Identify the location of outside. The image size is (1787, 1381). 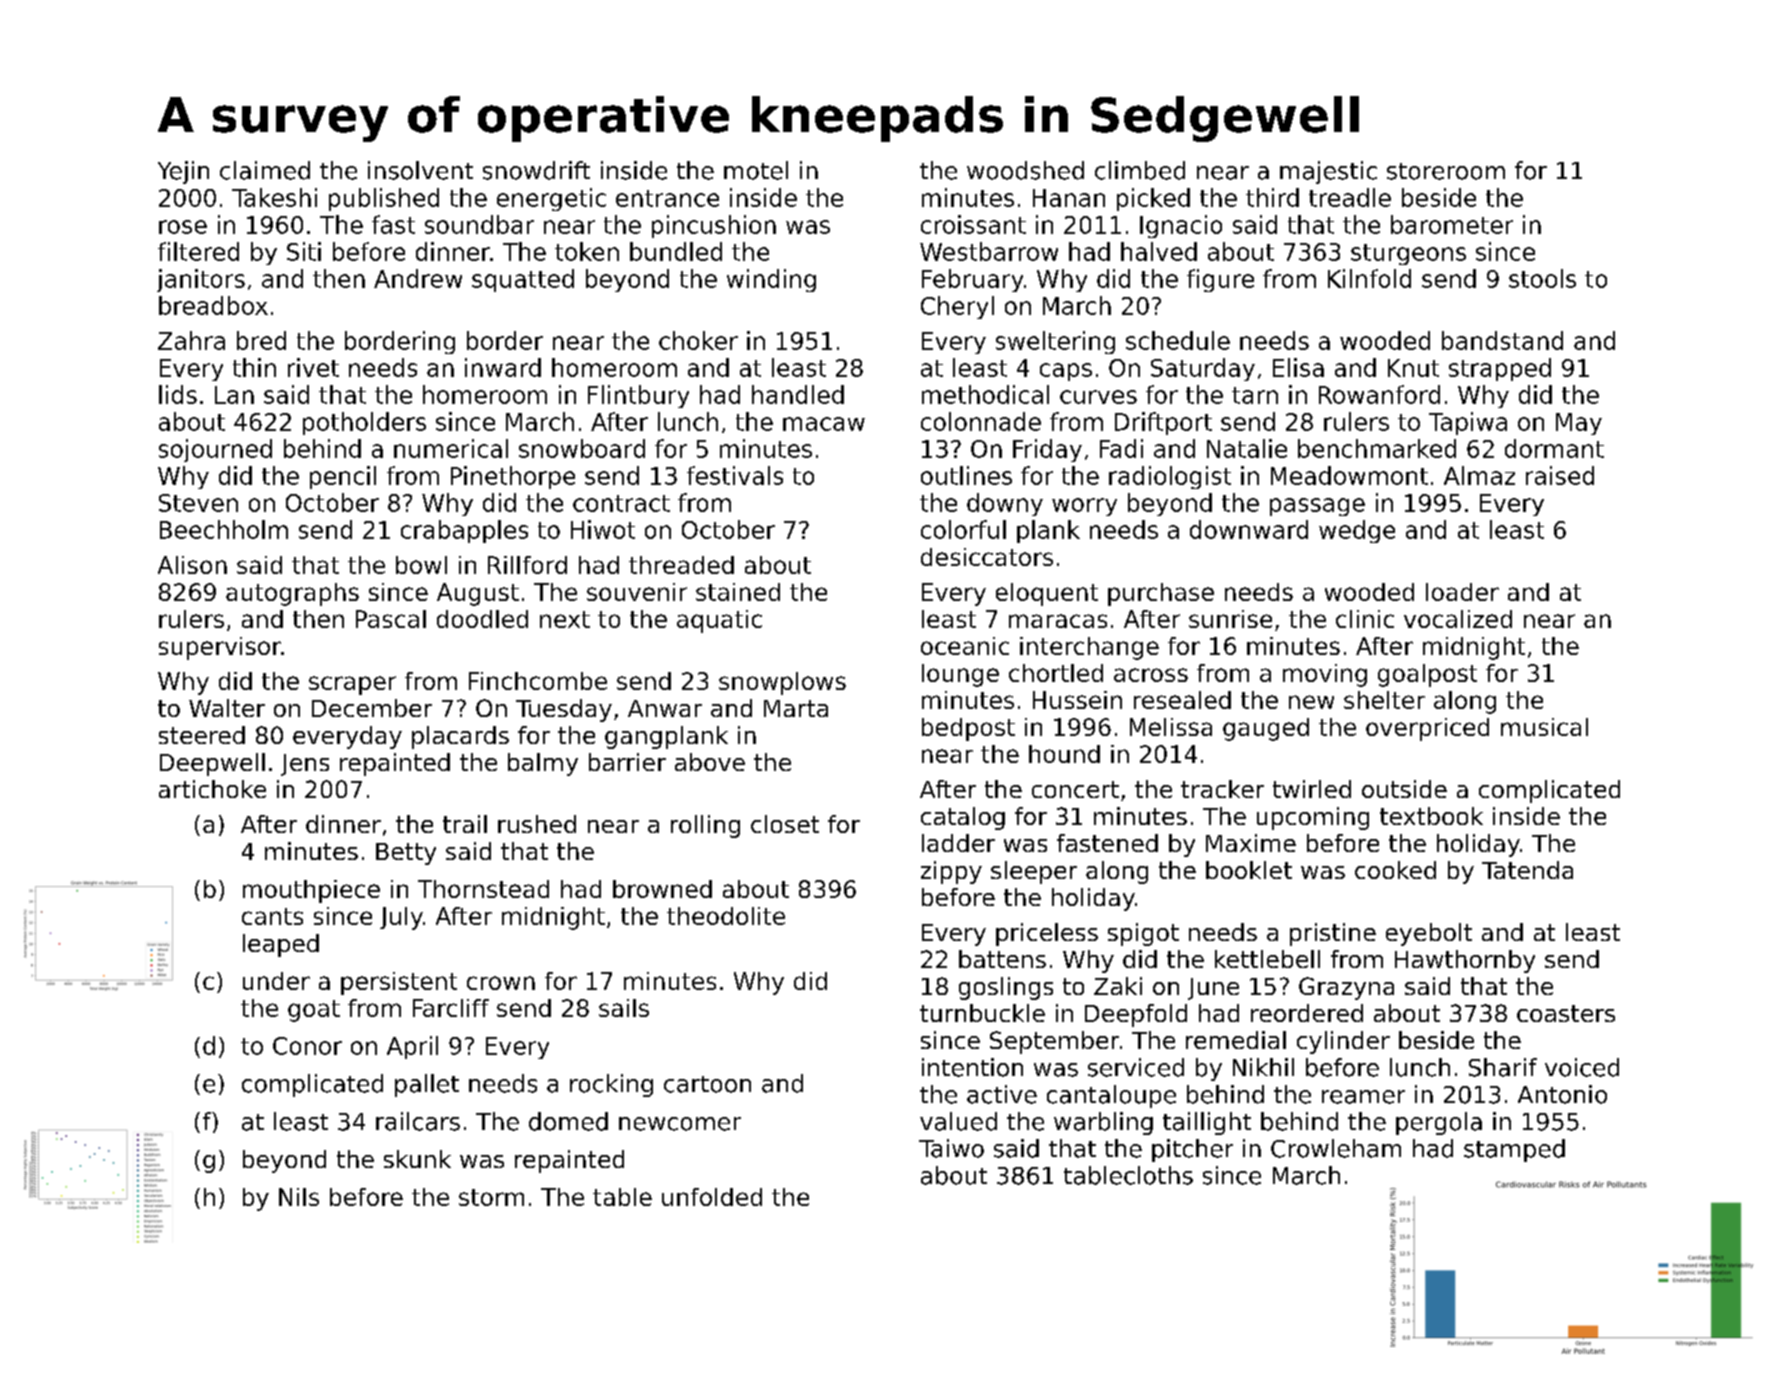
(1404, 789).
